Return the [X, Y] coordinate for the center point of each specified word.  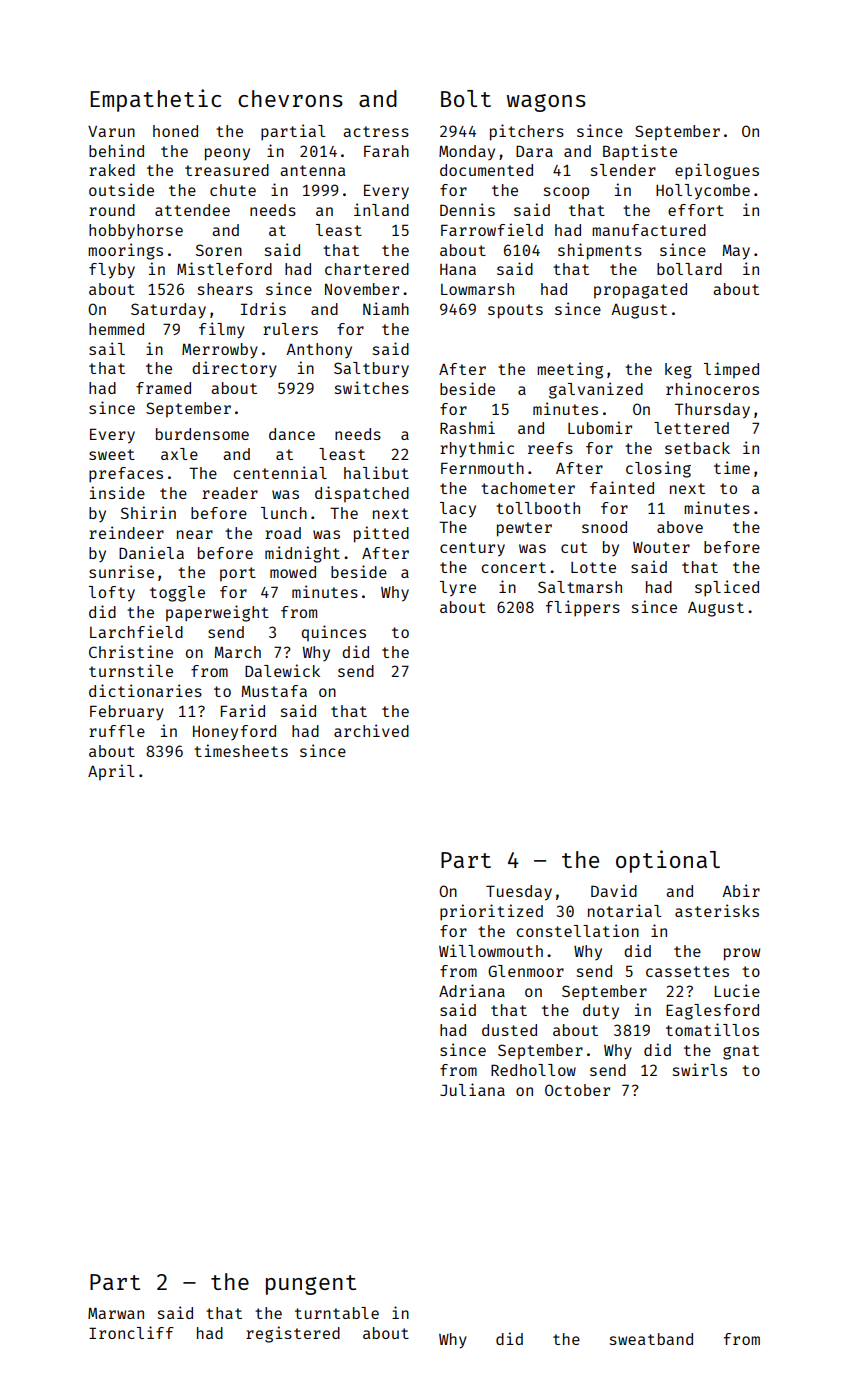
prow [742, 954]
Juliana [472, 1089]
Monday [467, 153]
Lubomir [600, 427]
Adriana [472, 990]
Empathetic [155, 100]
